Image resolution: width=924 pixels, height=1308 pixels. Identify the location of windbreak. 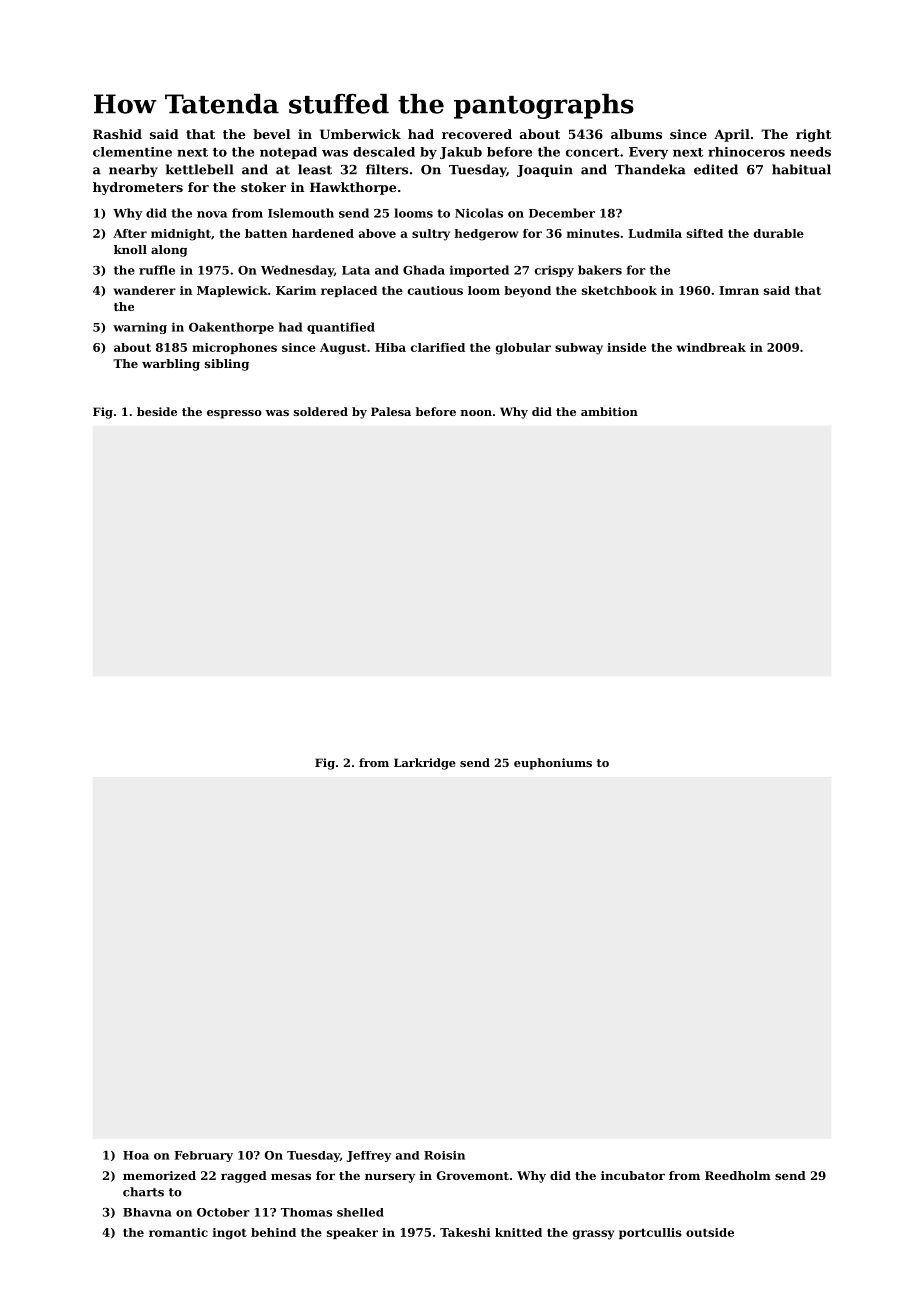
(711, 347).
